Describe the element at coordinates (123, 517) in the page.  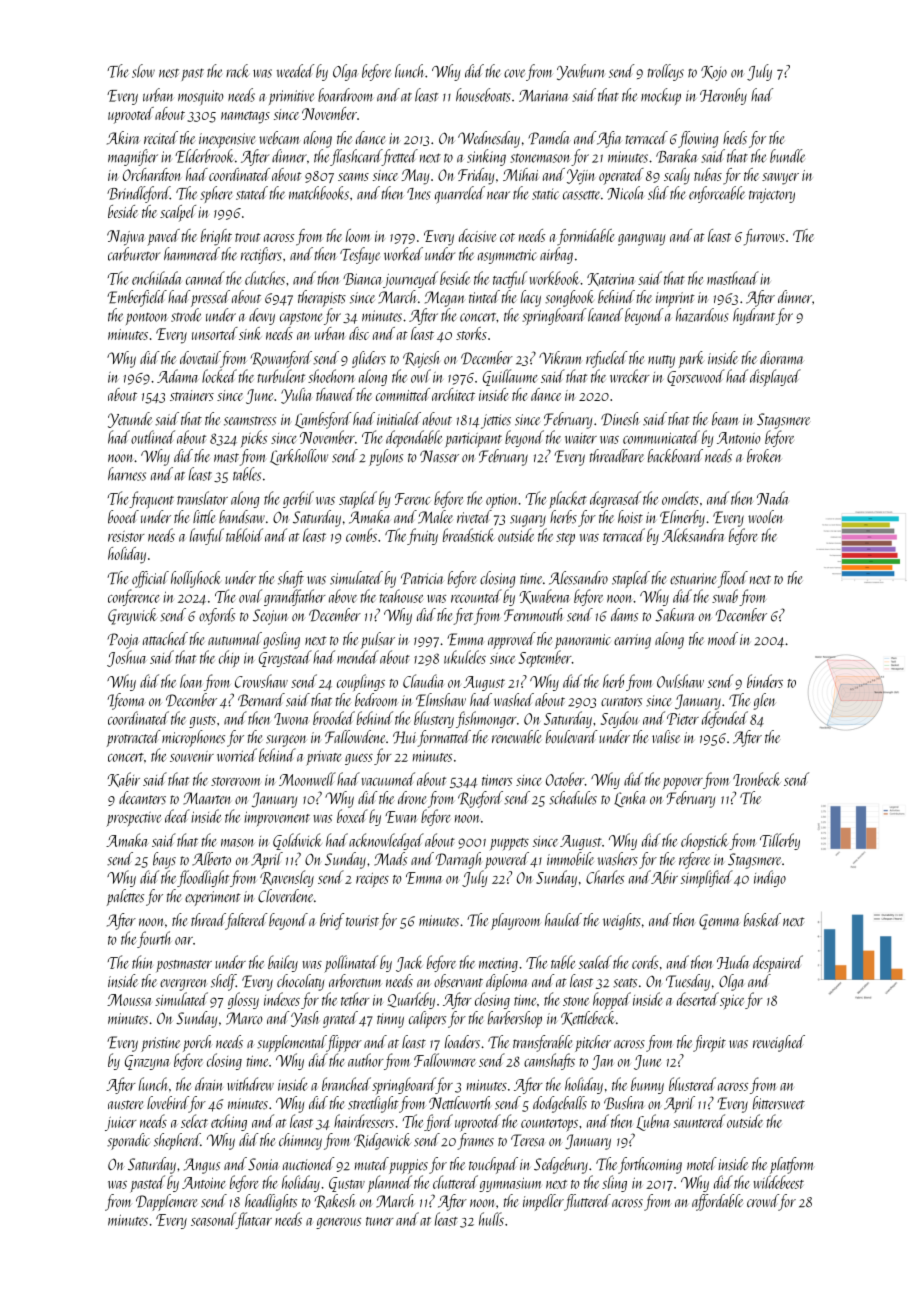
I see `booed` at that location.
